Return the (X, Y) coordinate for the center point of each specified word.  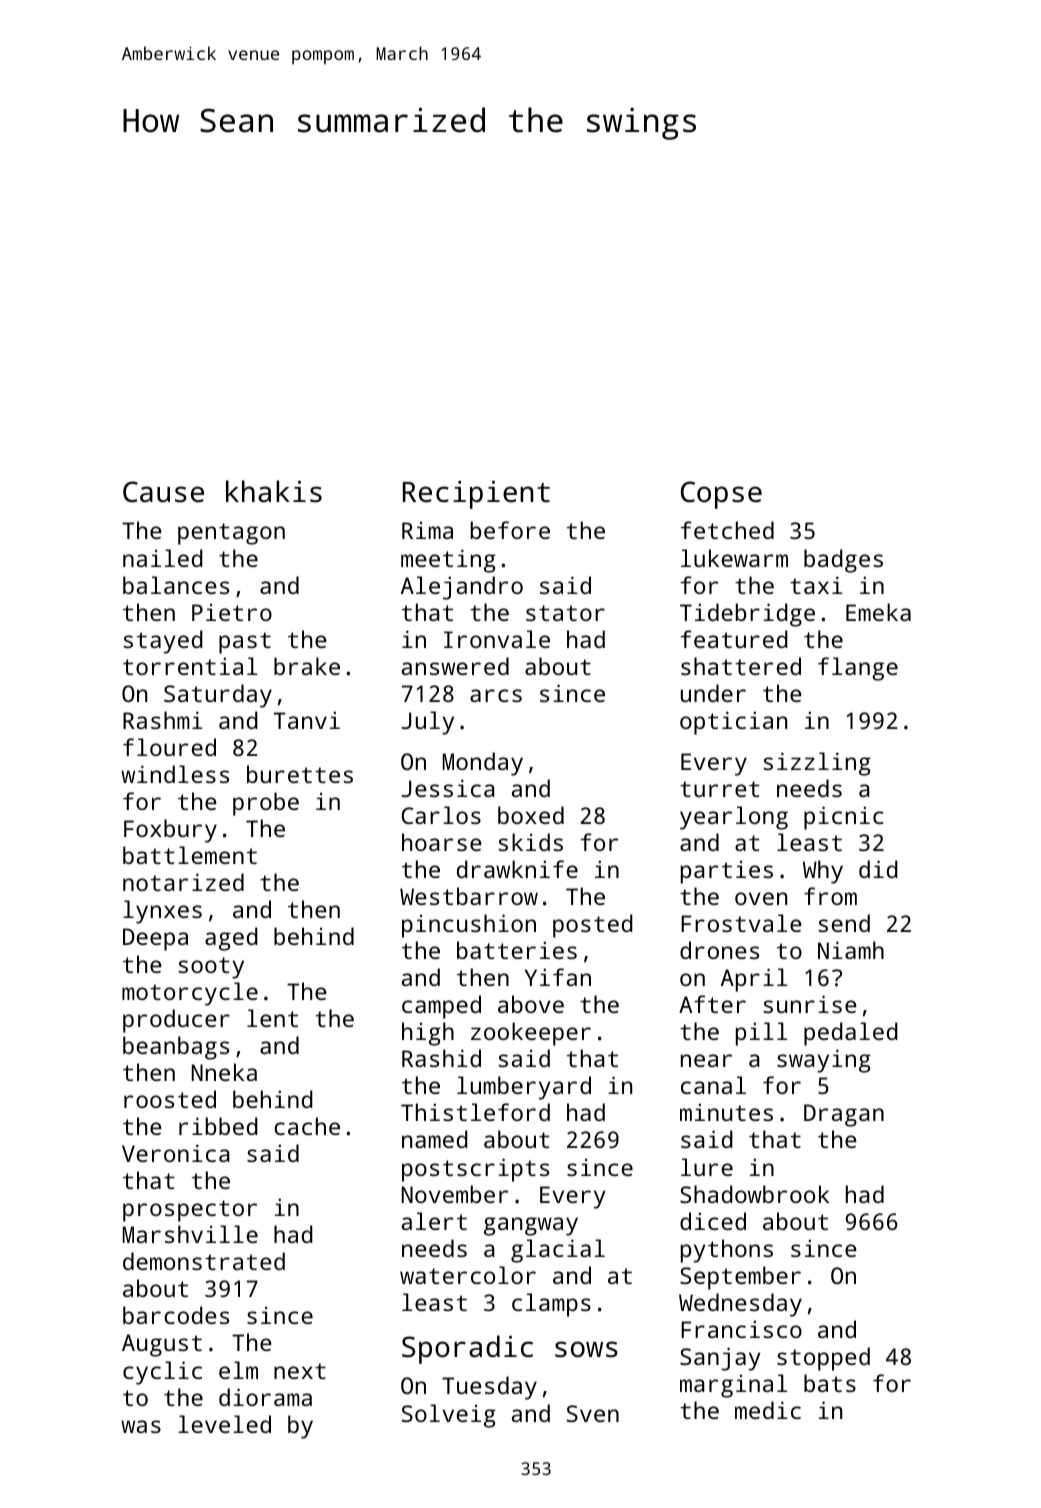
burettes (300, 774)
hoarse (442, 842)
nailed (163, 558)
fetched (727, 530)
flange (858, 669)
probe (266, 804)
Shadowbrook (754, 1194)
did (878, 869)
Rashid (441, 1058)
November (455, 1194)
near (706, 1060)
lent (272, 1018)
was (141, 1426)
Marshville (190, 1234)
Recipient (476, 494)
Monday (483, 764)
